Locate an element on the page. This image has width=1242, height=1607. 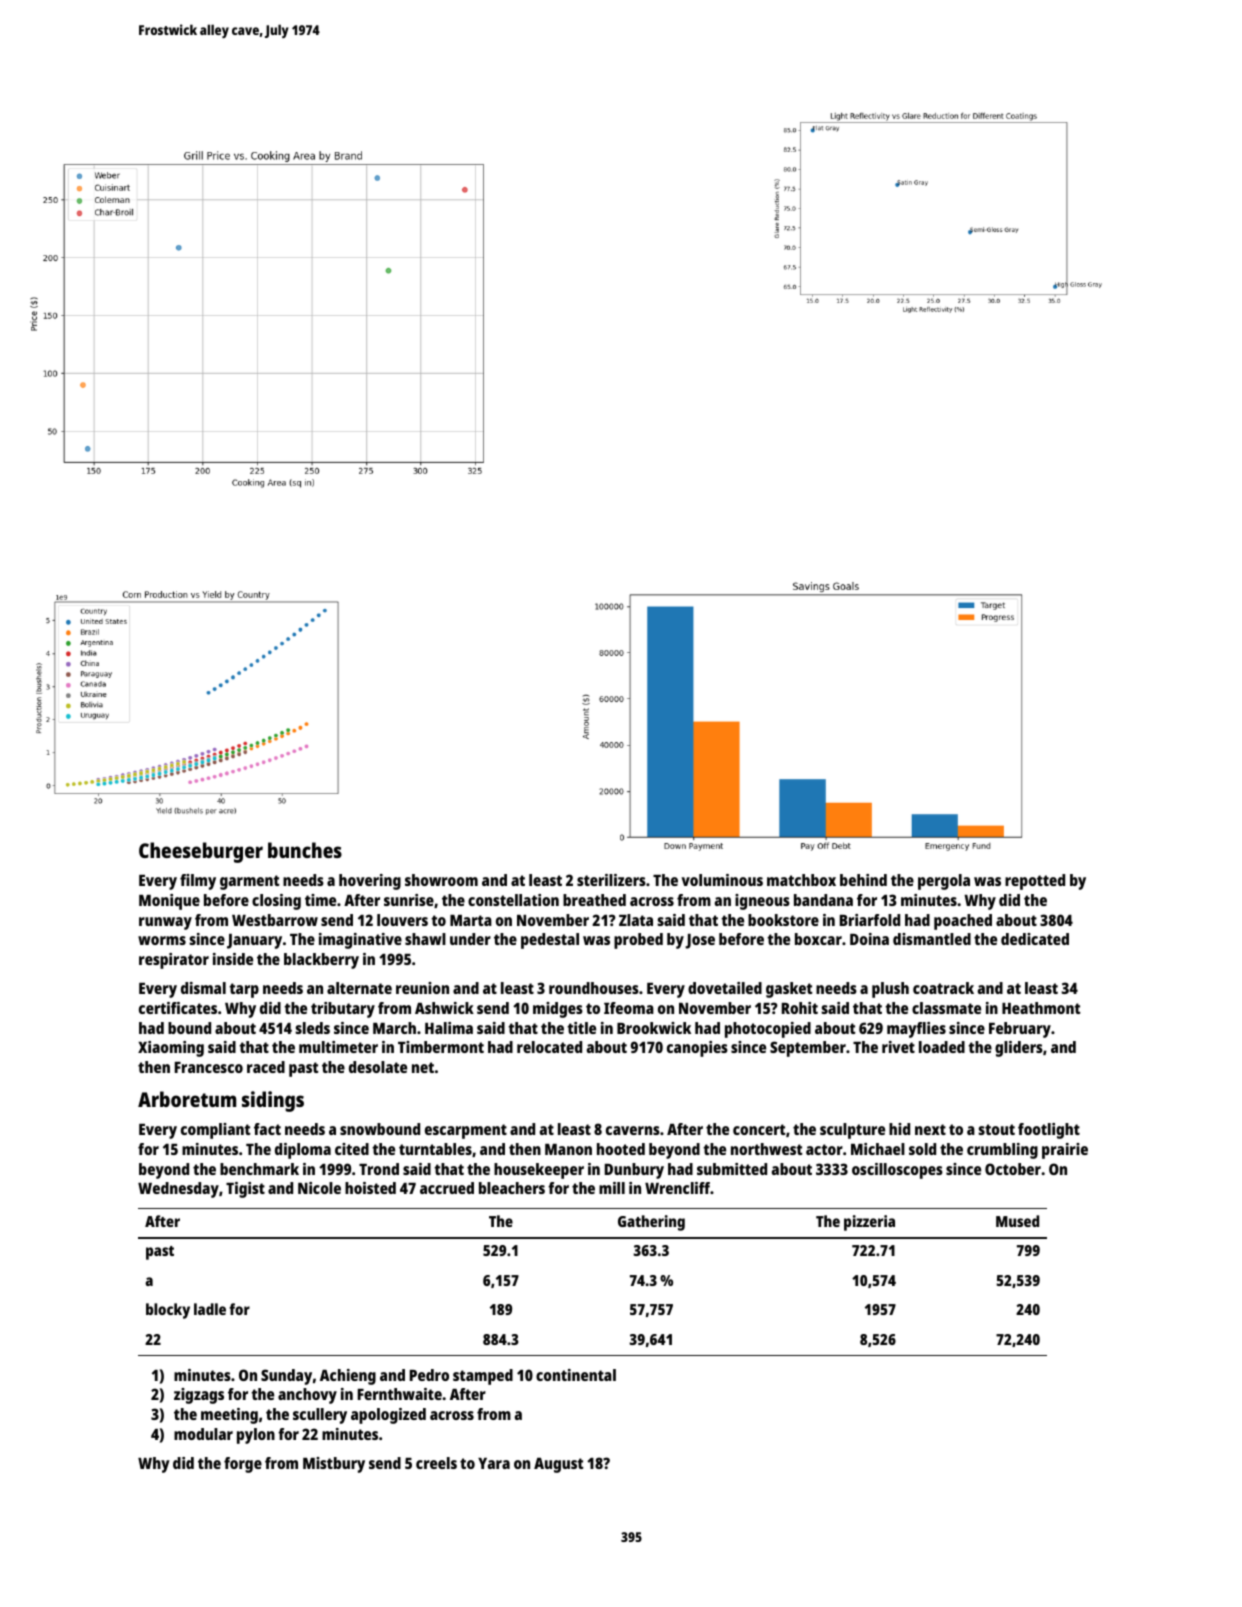
breathed is located at coordinates (594, 900).
